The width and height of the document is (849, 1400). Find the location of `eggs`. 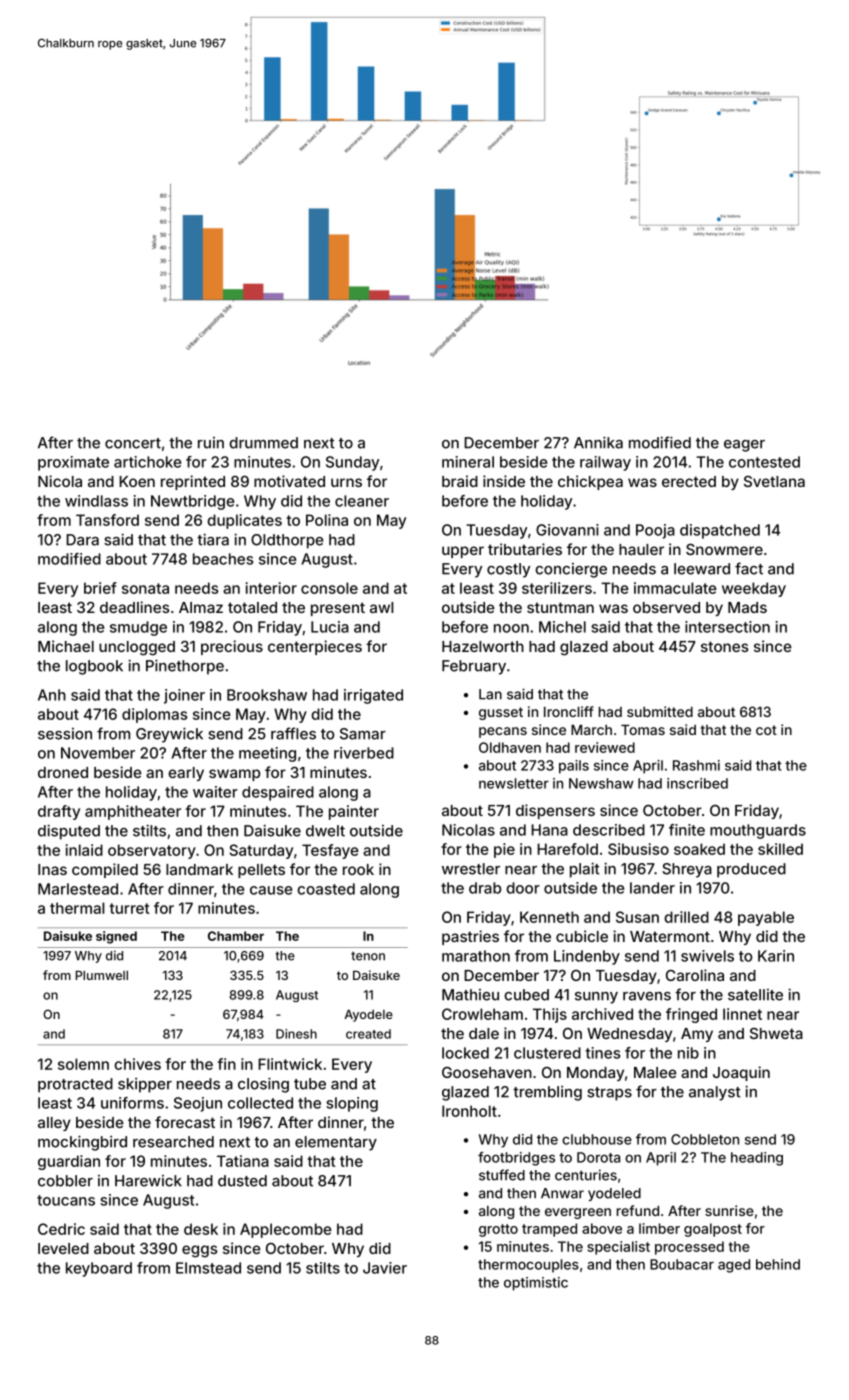

eggs is located at coordinates (200, 1251).
